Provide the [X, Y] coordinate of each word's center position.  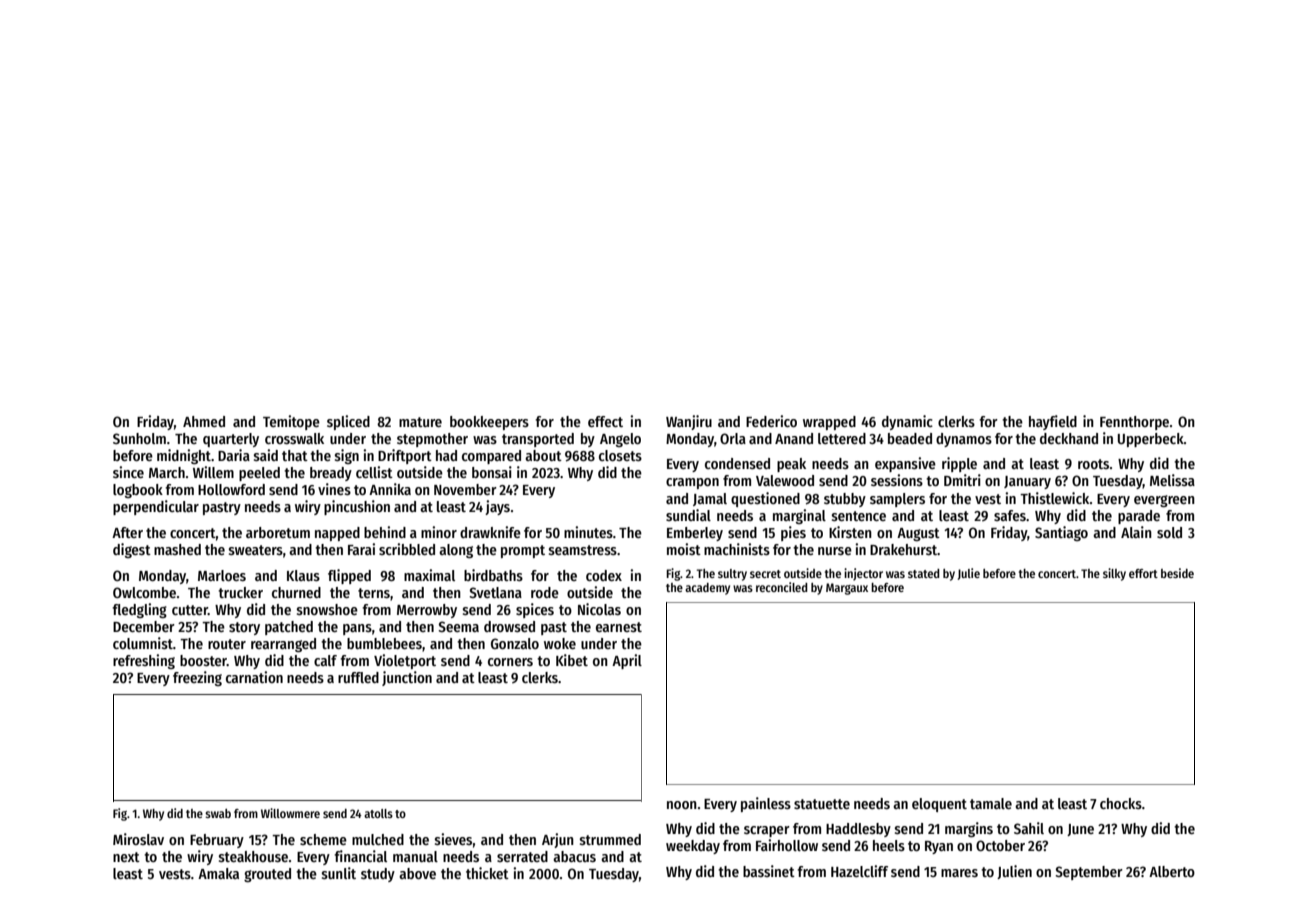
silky [1114, 574]
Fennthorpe [1134, 423]
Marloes [222, 575]
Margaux [847, 589]
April [627, 661]
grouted [267, 875]
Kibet [572, 660]
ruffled [358, 677]
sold [1169, 532]
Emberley [695, 534]
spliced [348, 422]
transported [538, 440]
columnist [143, 643]
